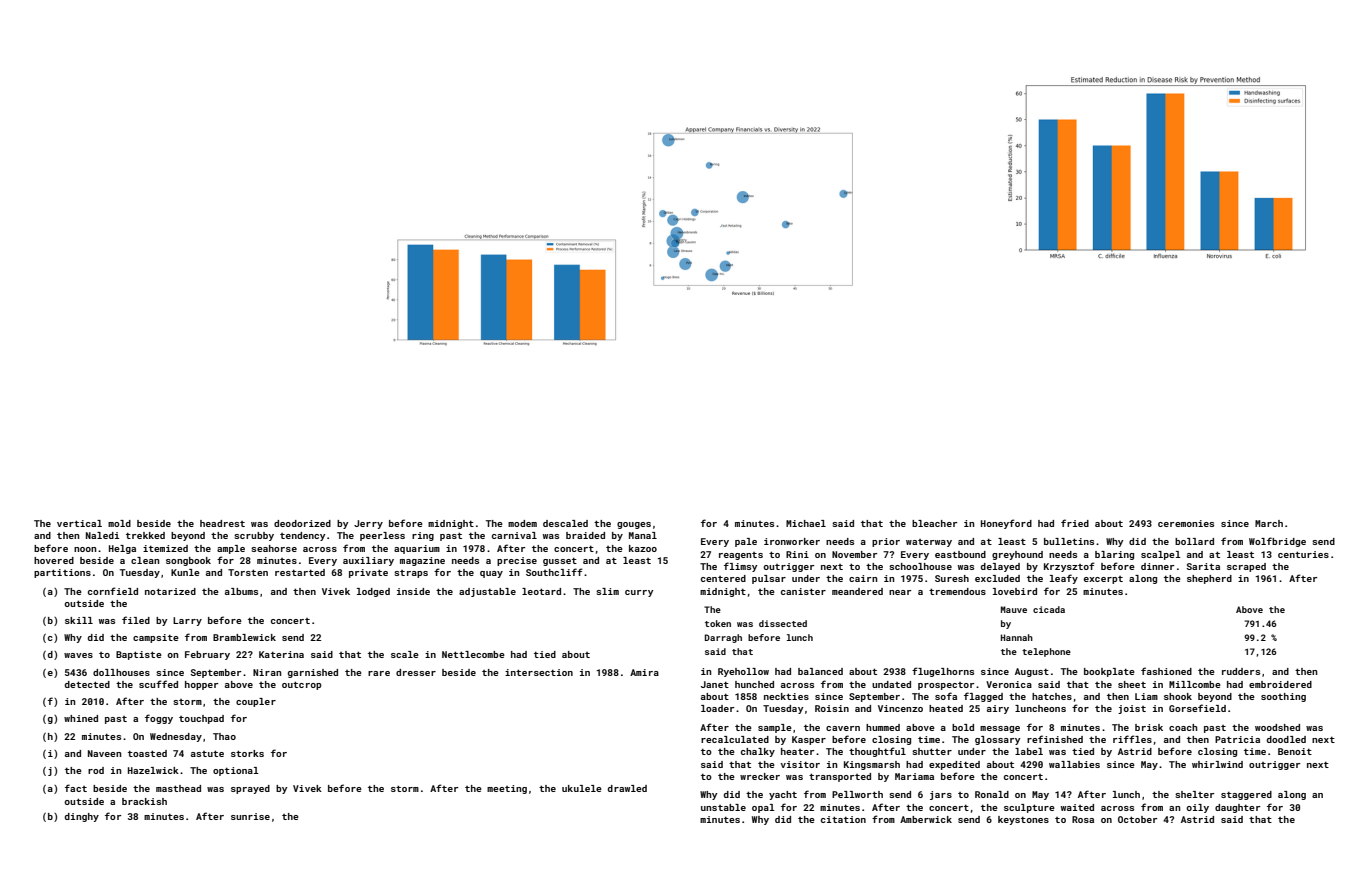  What do you see at coordinates (1006, 524) in the image?
I see `Honeyford` at bounding box center [1006, 524].
